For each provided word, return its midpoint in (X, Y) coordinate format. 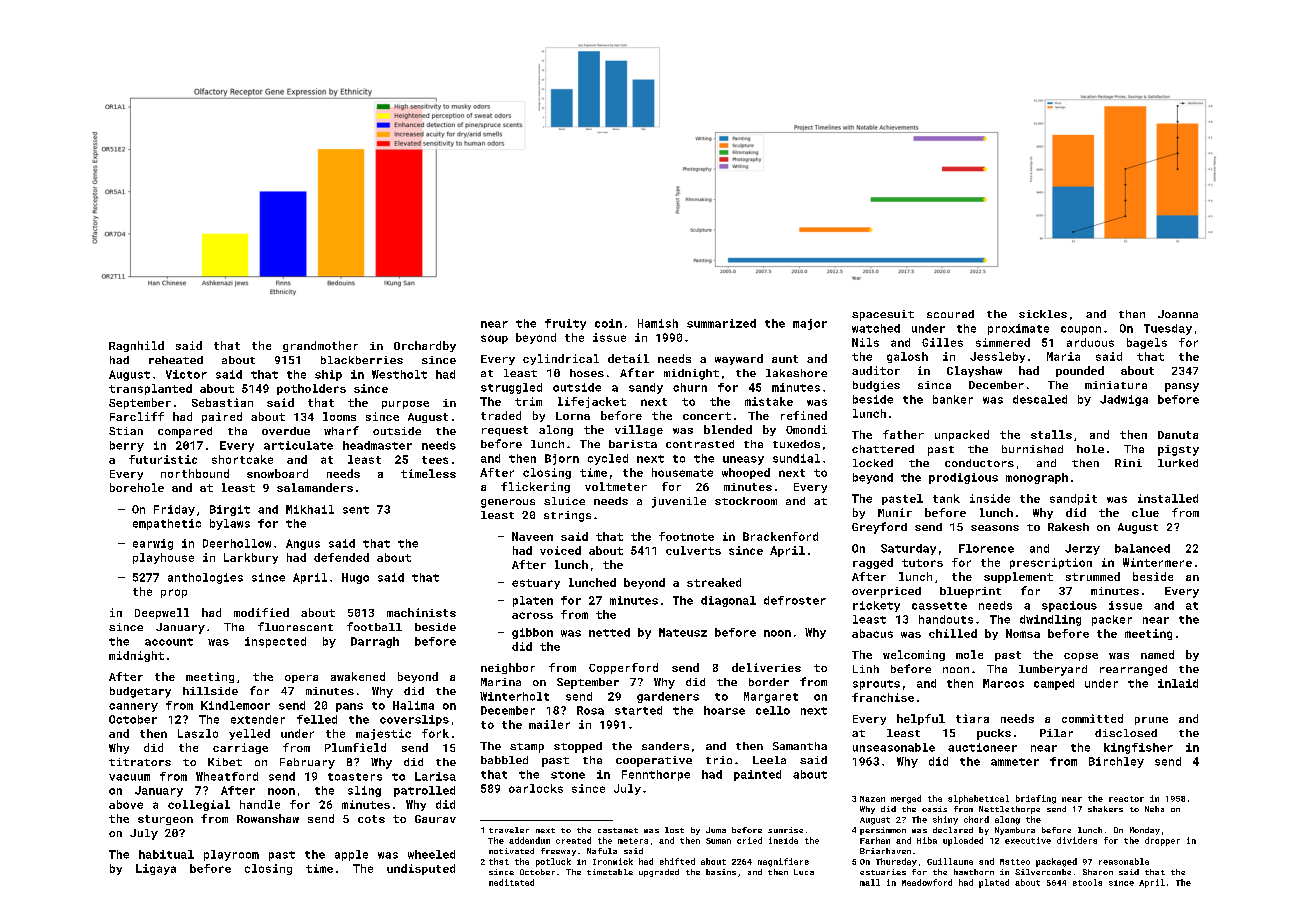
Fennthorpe (656, 775)
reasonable (1124, 861)
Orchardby (425, 346)
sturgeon (165, 820)
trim (528, 401)
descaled (1040, 399)
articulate (298, 445)
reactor (1126, 799)
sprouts (876, 685)
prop (174, 593)
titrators (140, 762)
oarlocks (536, 788)
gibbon (532, 633)
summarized (721, 323)
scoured (950, 314)
